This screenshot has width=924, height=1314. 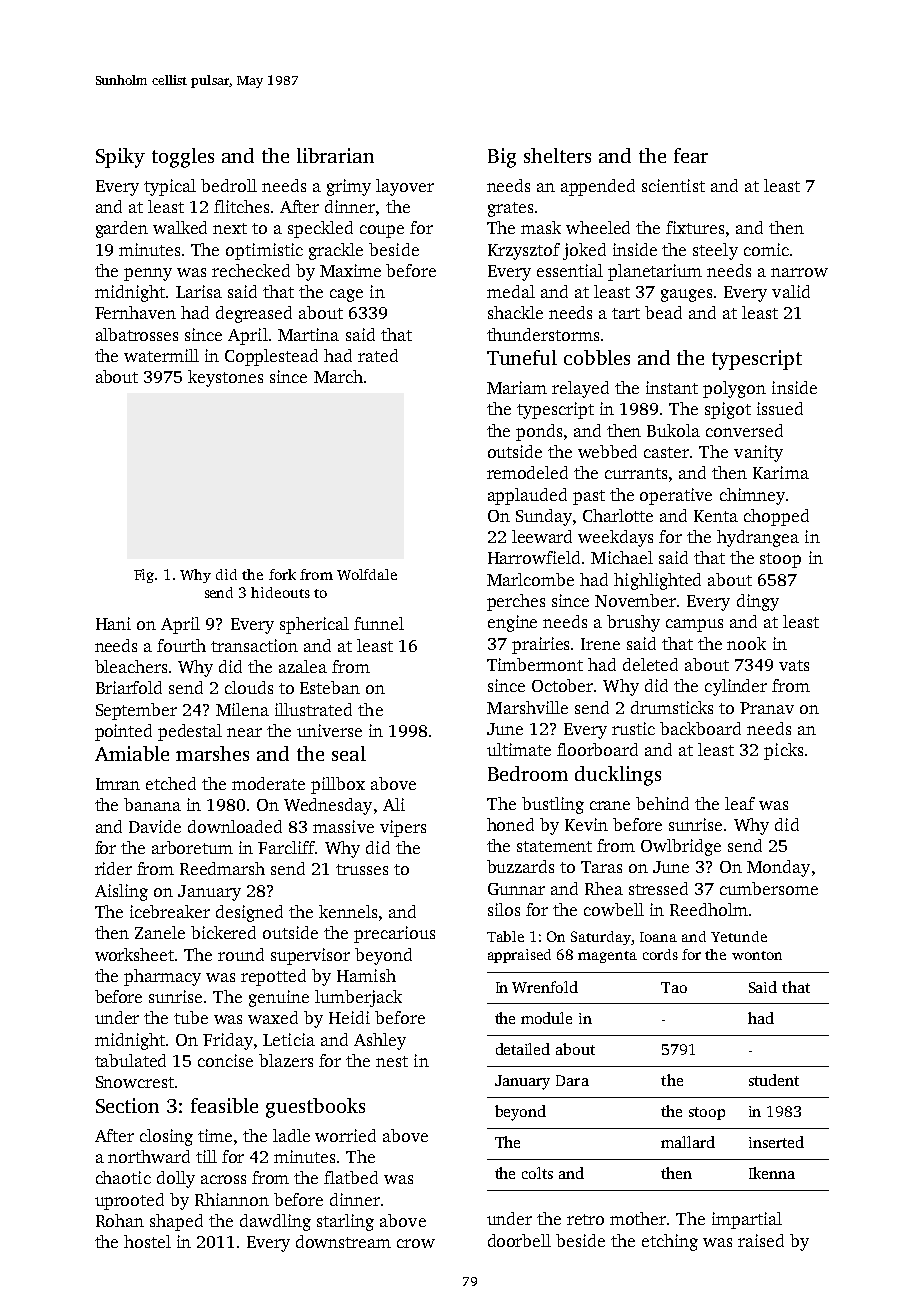 What do you see at coordinates (666, 452) in the screenshot?
I see `caster` at bounding box center [666, 452].
